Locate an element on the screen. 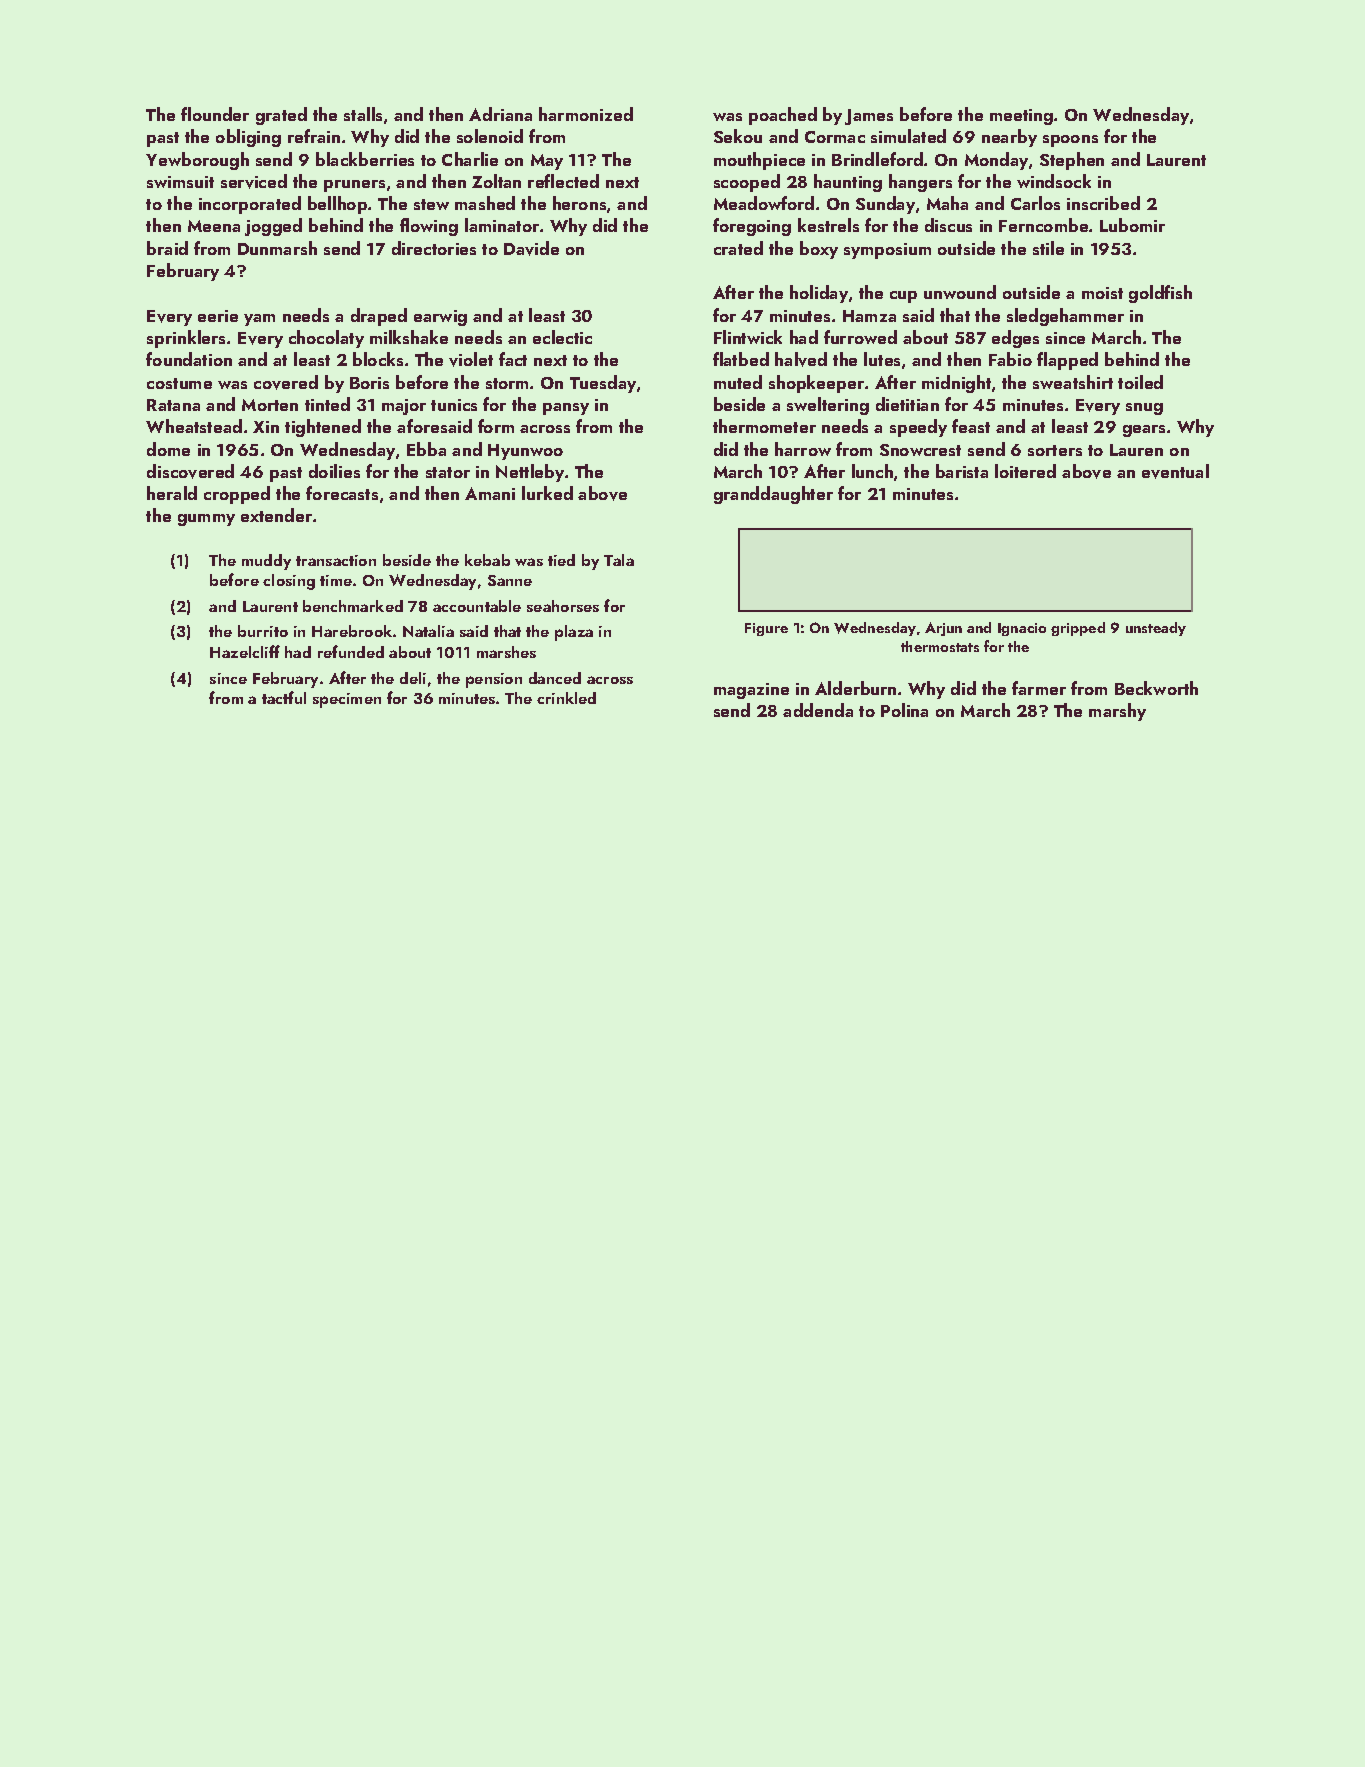 The image size is (1365, 1767). eventual is located at coordinates (1175, 471).
